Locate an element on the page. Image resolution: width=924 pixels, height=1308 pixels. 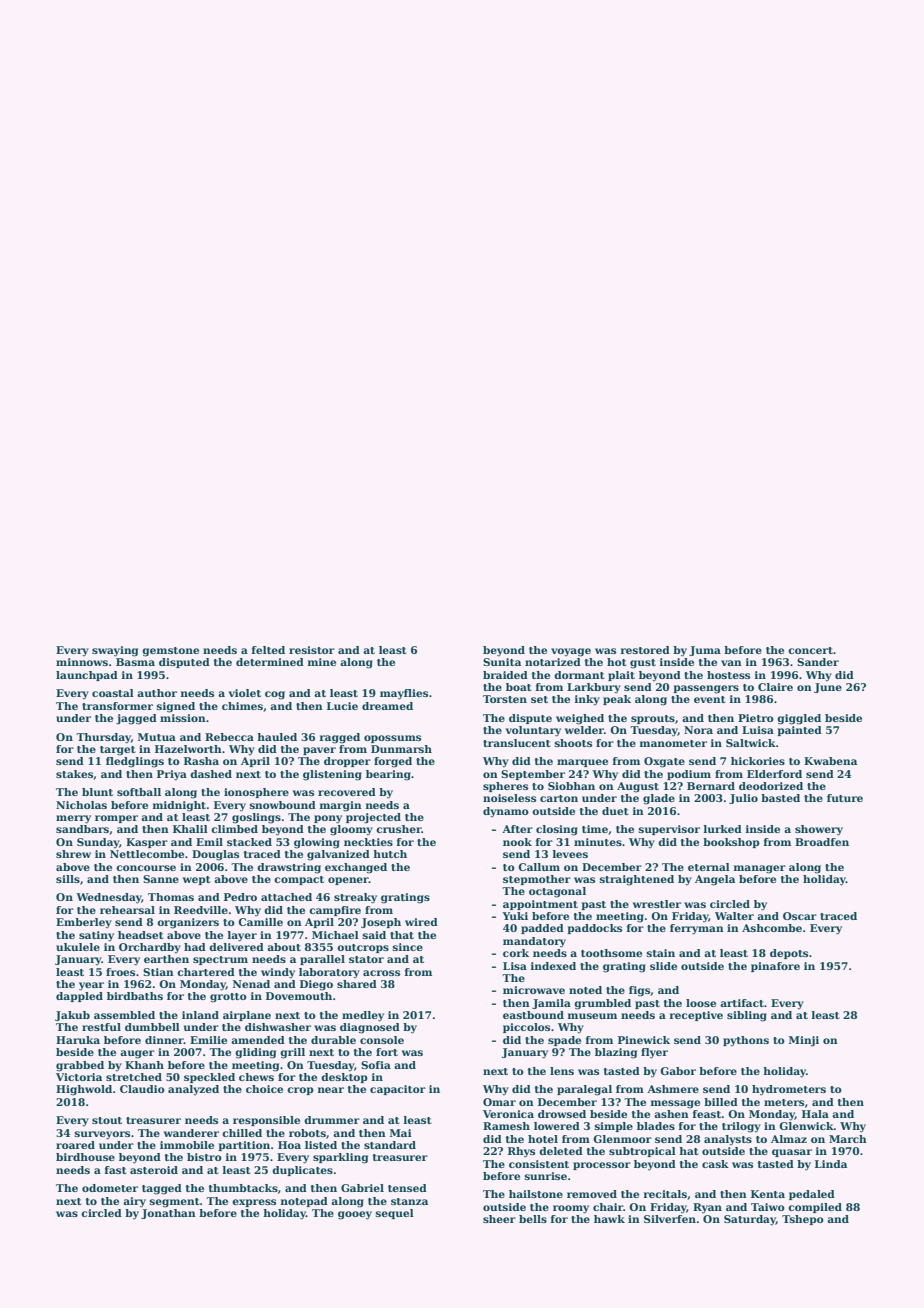
wrestler is located at coordinates (657, 904).
